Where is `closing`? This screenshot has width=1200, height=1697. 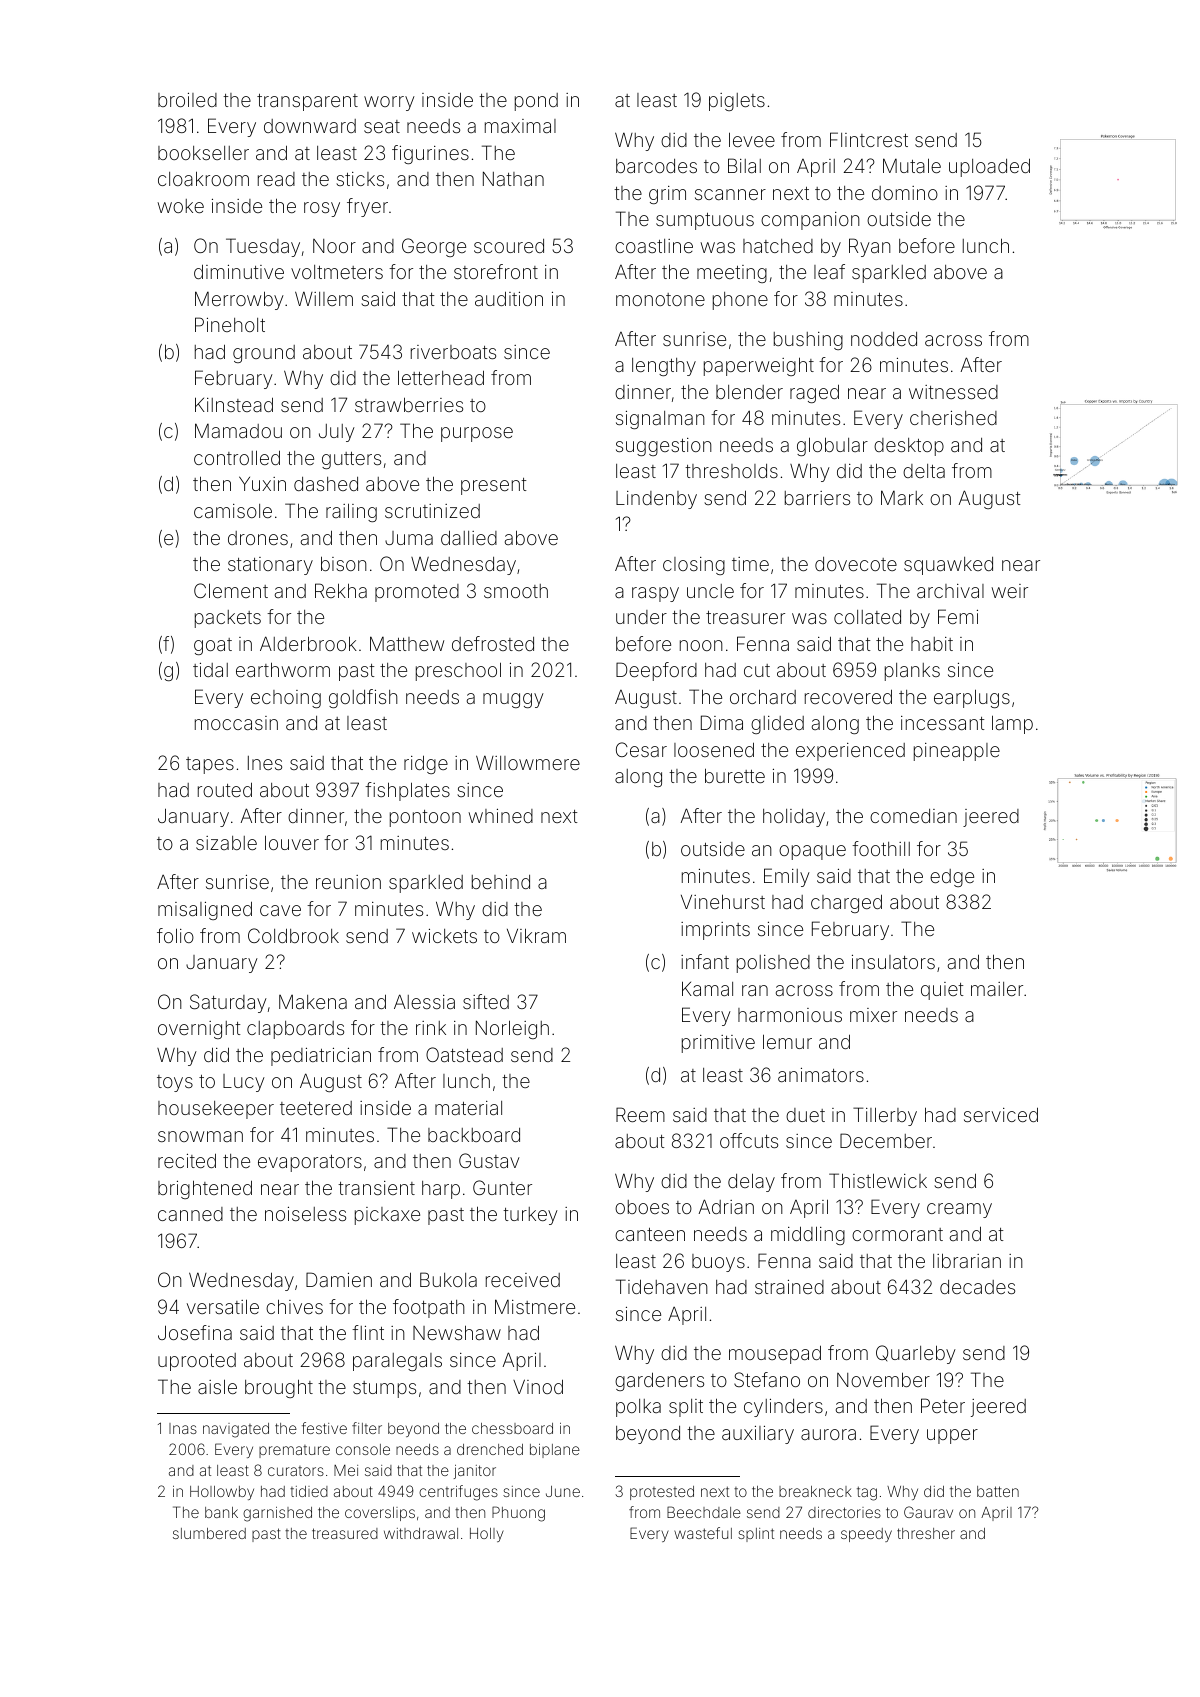 closing is located at coordinates (694, 566).
